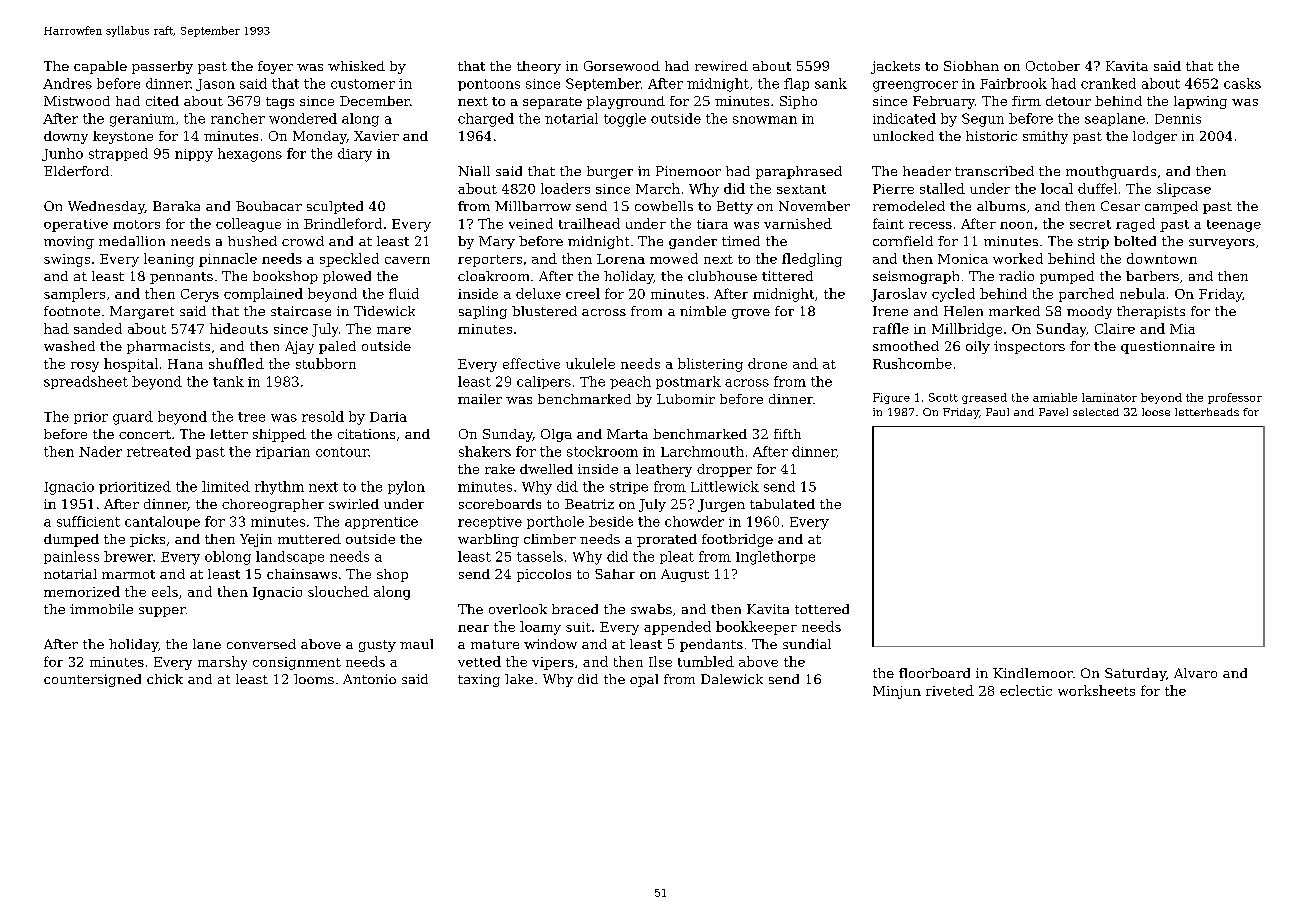  What do you see at coordinates (1135, 241) in the screenshot?
I see `bolted` at bounding box center [1135, 241].
